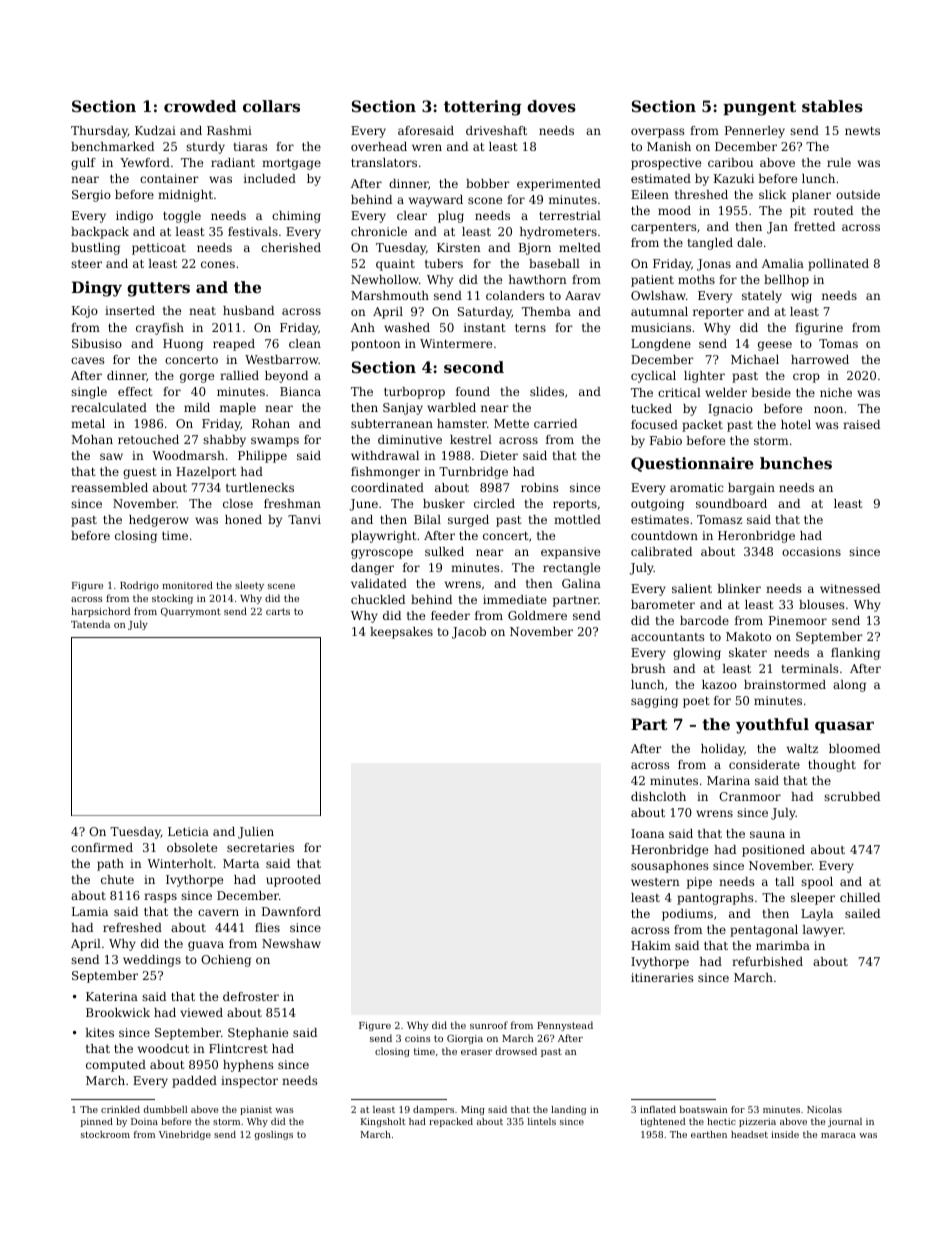 Image resolution: width=952 pixels, height=1233 pixels. I want to click on youthful, so click(772, 726).
